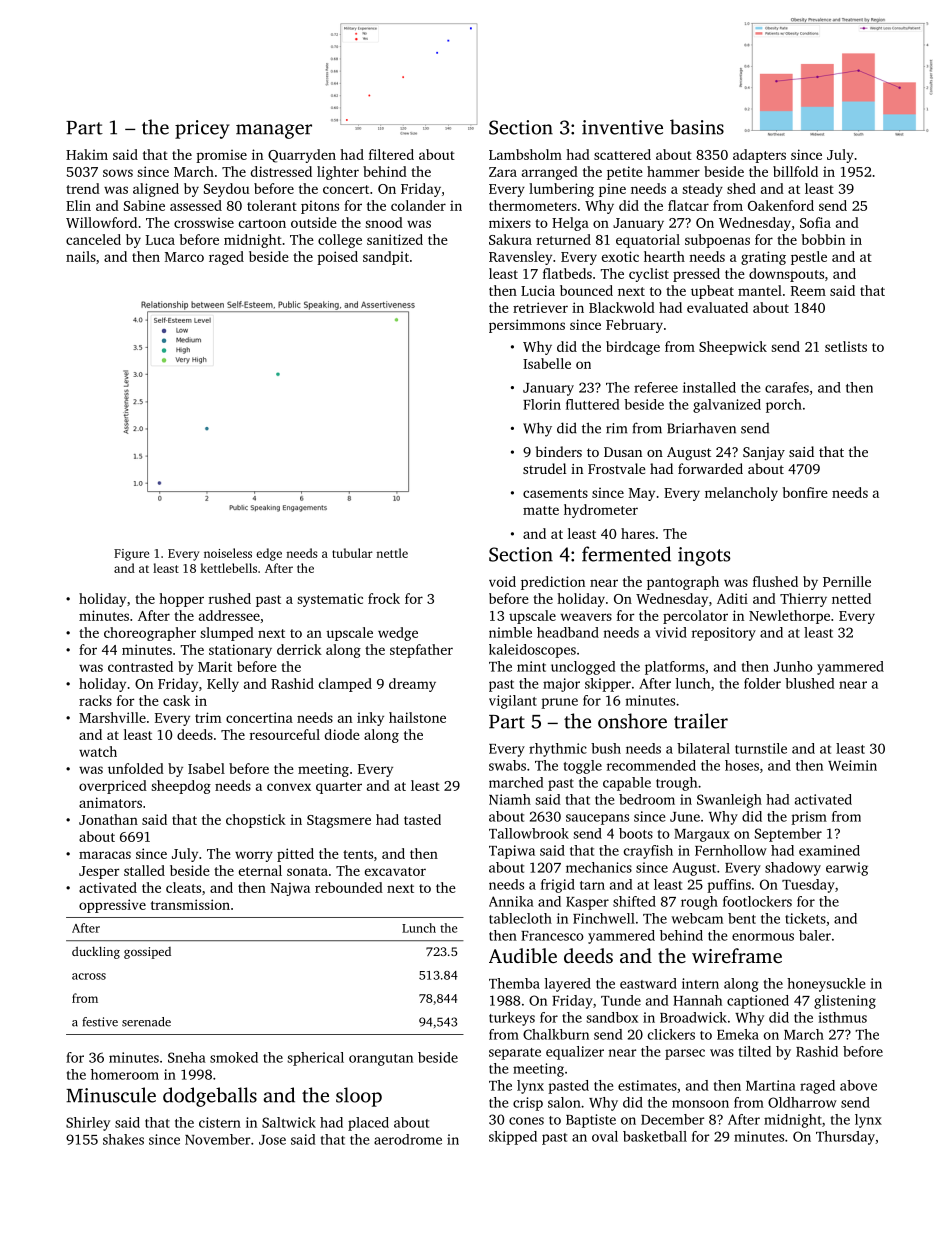  What do you see at coordinates (228, 568) in the screenshot?
I see `kettlebells` at bounding box center [228, 568].
